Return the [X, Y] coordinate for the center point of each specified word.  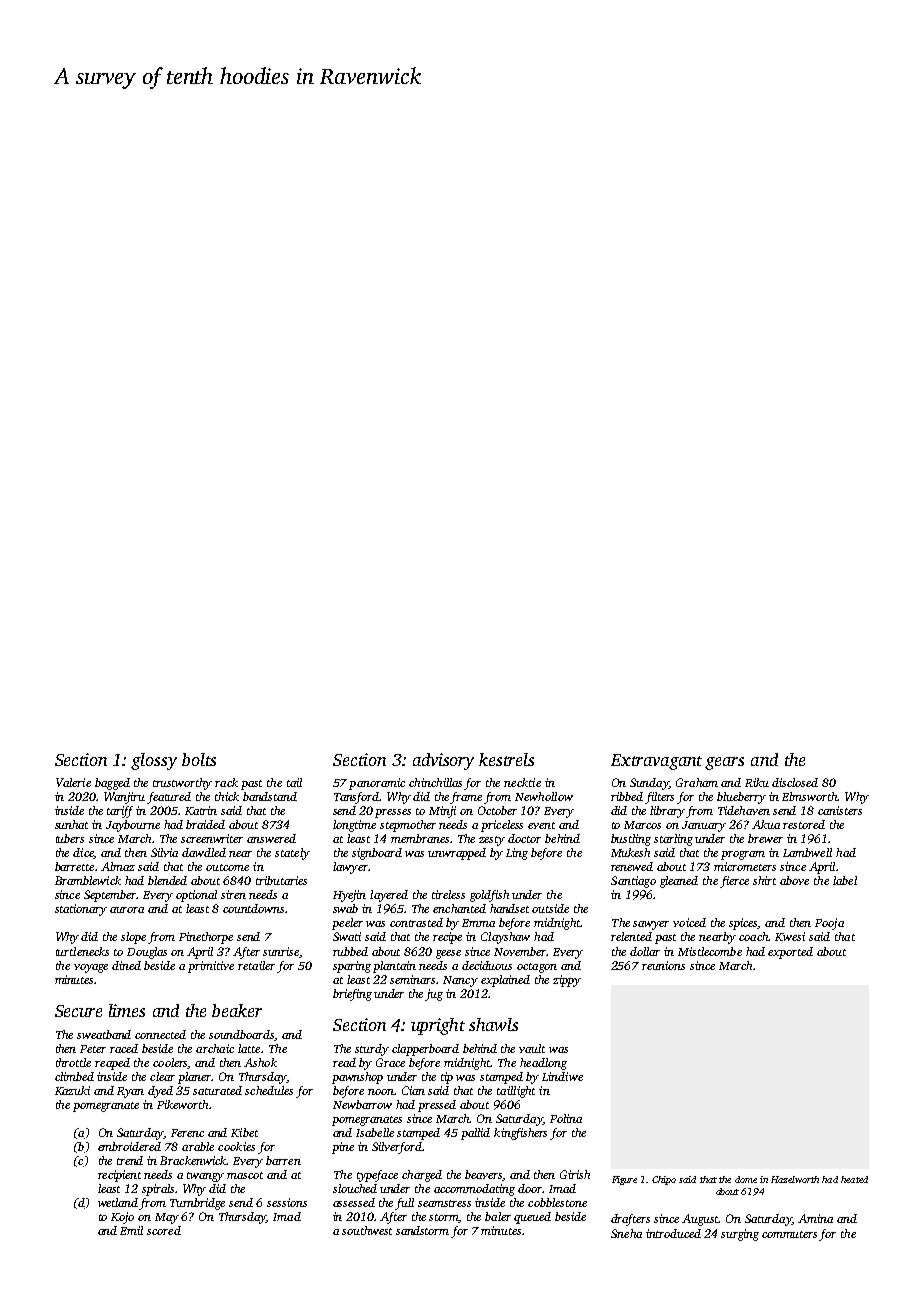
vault [532, 1048]
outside [550, 908]
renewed [632, 866]
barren [283, 1160]
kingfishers [520, 1134]
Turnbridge [197, 1204]
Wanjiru [124, 798]
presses [393, 813]
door [530, 1188]
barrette [74, 866]
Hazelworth [795, 1179]
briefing [352, 995]
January [704, 826]
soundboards [241, 1034]
